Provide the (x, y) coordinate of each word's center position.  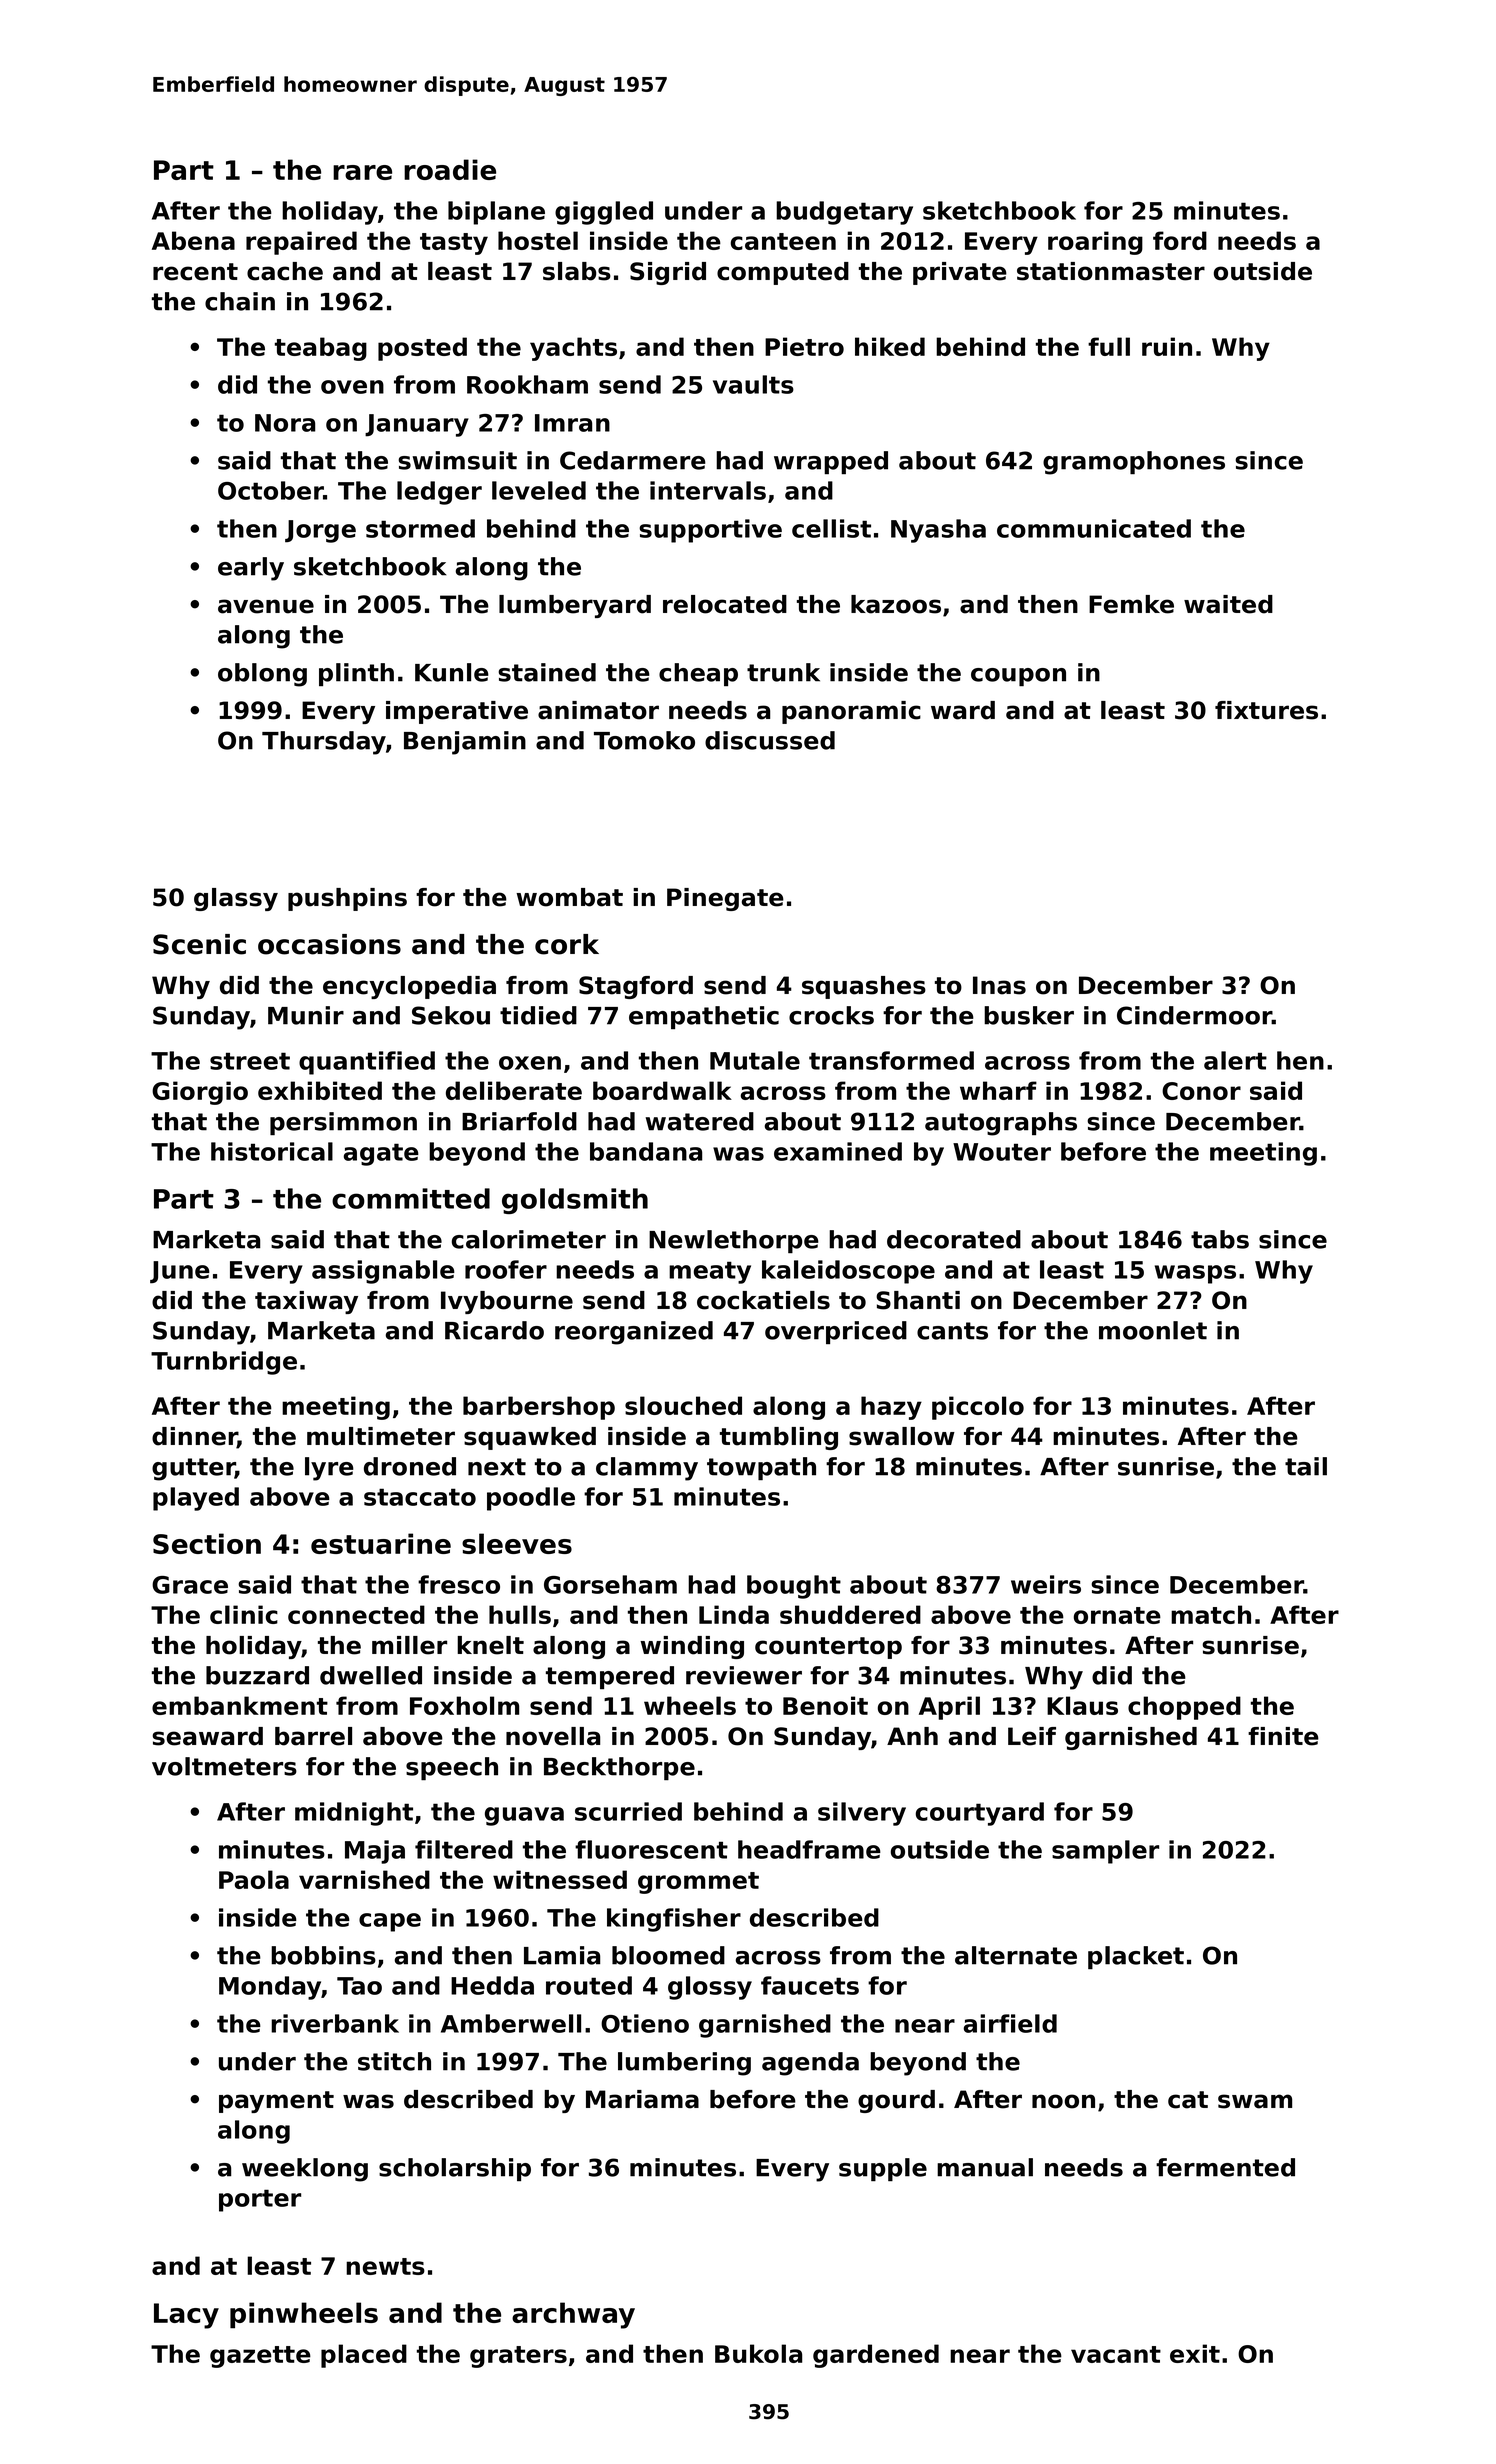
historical (272, 1151)
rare (362, 172)
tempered (610, 1677)
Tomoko (644, 740)
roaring (1095, 243)
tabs (1220, 1239)
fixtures (1266, 710)
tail (1306, 1466)
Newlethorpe (734, 1241)
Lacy (186, 2316)
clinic (244, 1614)
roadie (450, 169)
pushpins (347, 899)
